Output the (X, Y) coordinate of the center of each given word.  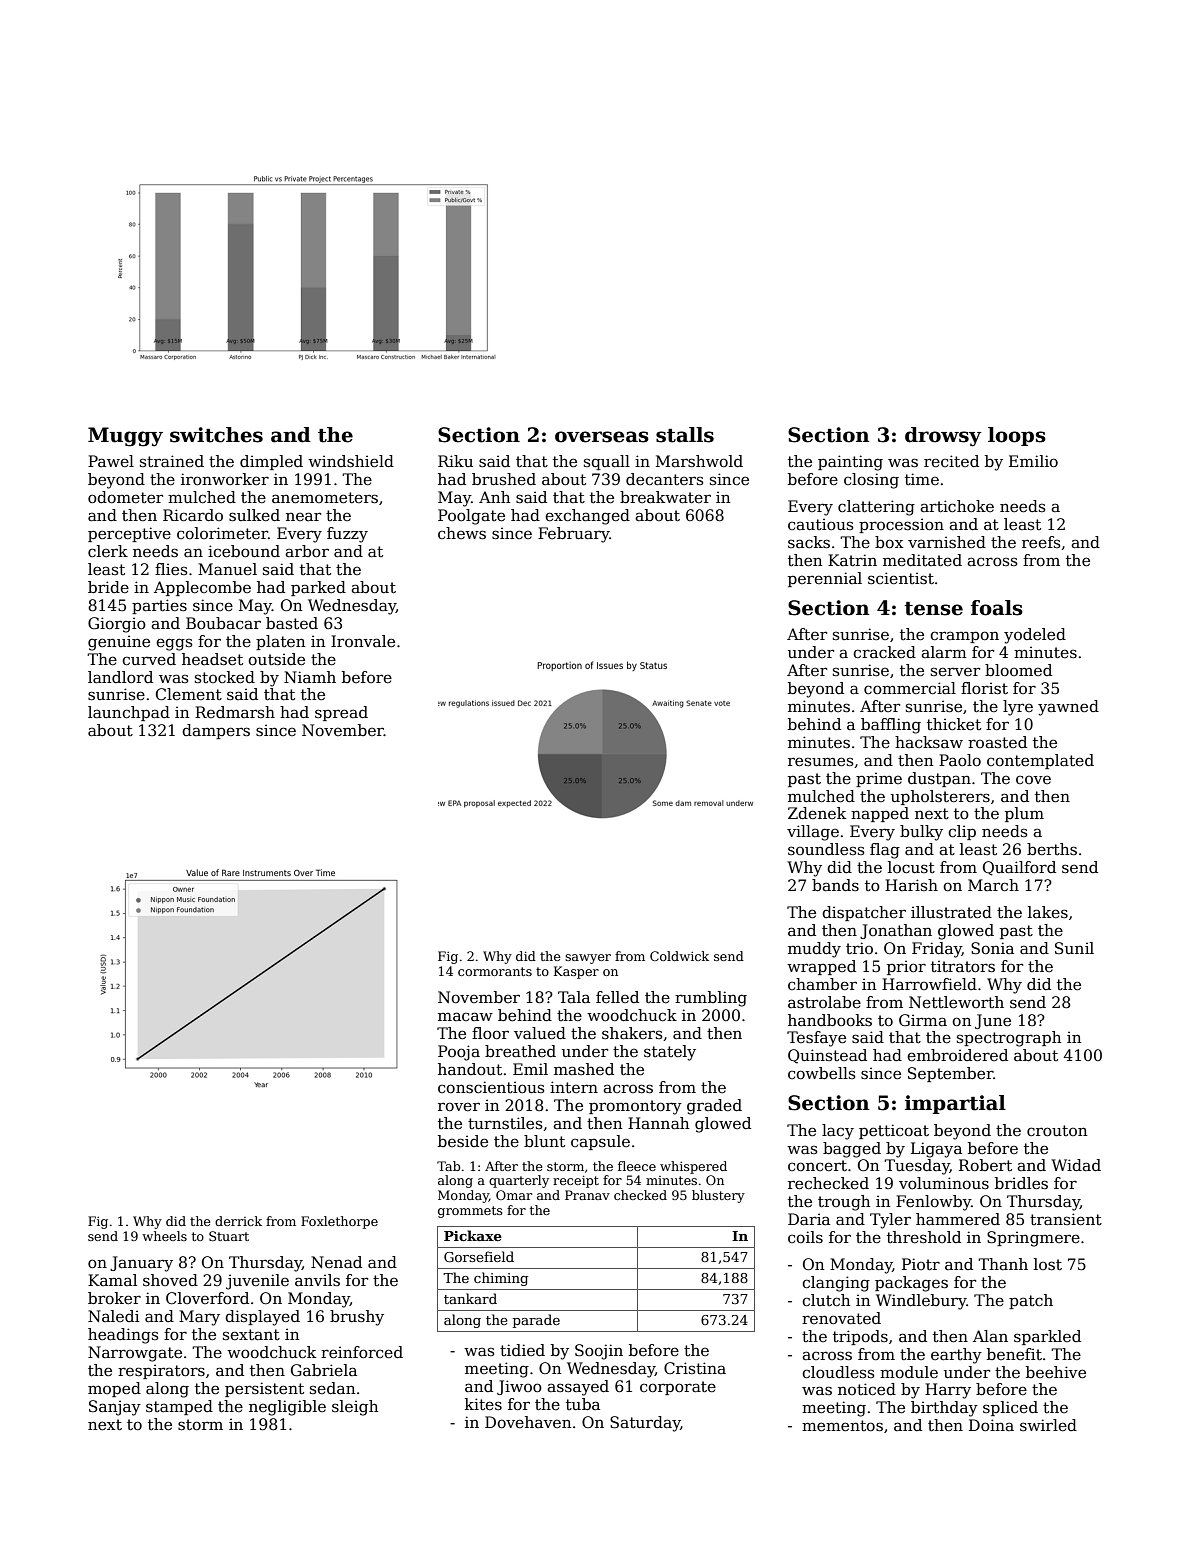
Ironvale (363, 641)
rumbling (711, 999)
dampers (216, 731)
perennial (825, 579)
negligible (287, 1408)
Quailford (1019, 868)
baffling (891, 726)
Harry (948, 1391)
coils (805, 1237)
